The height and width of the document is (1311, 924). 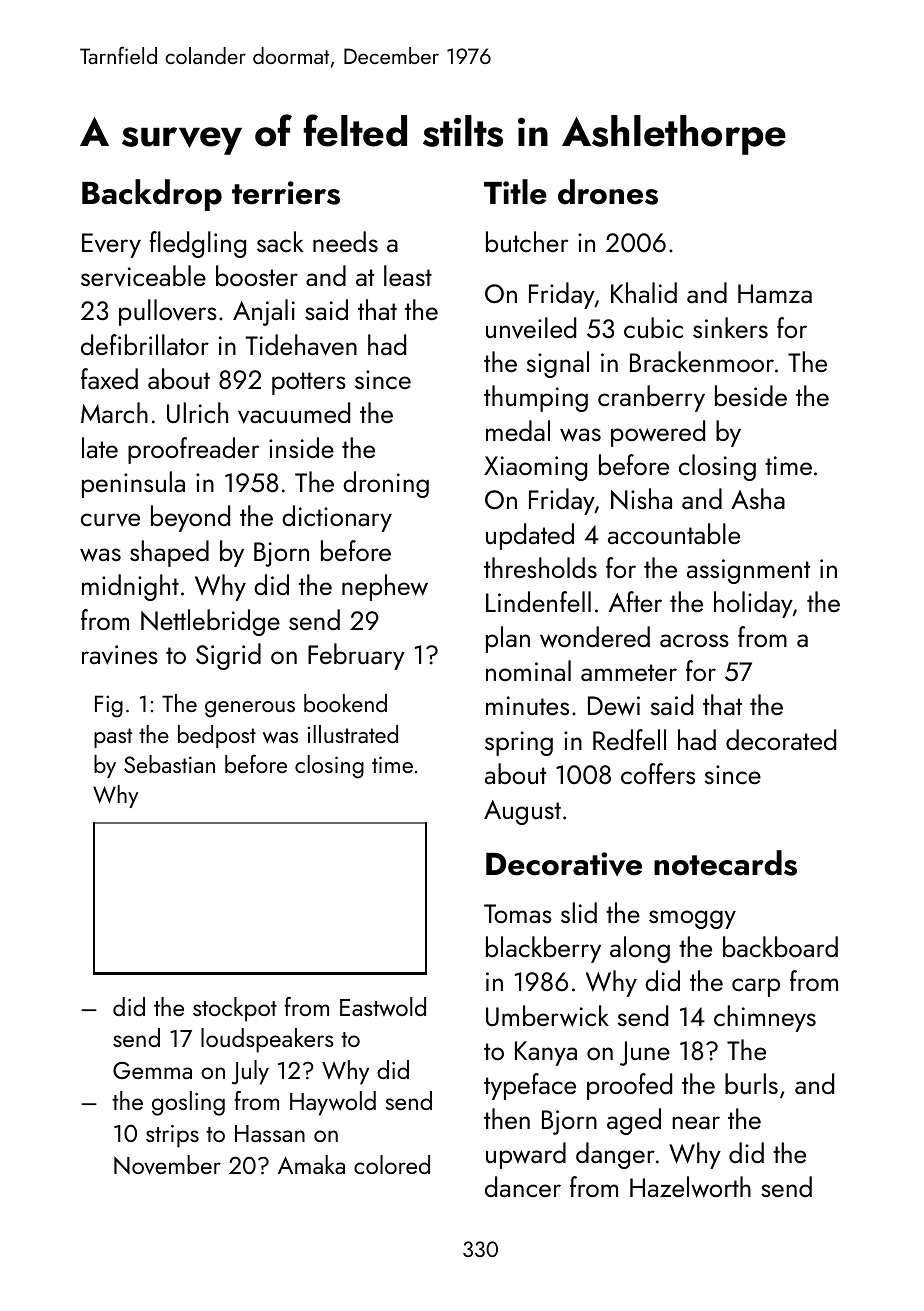 What do you see at coordinates (356, 656) in the document?
I see `February` at bounding box center [356, 656].
